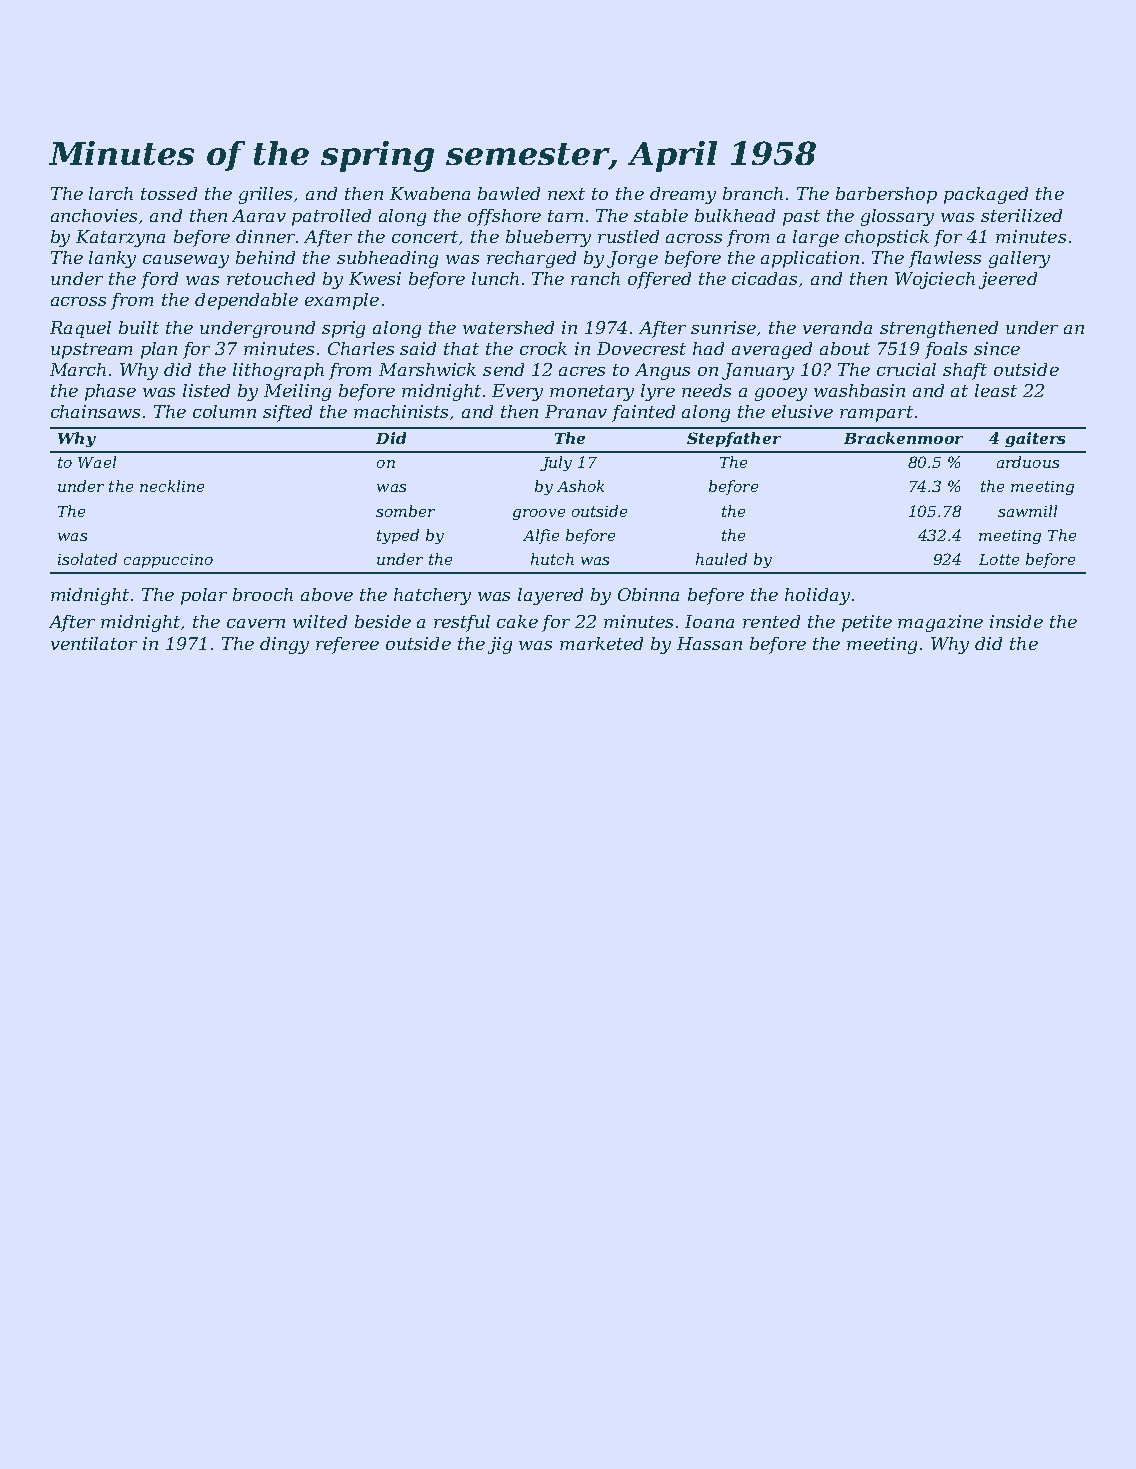 This screenshot has height=1469, width=1136. I want to click on gaiters, so click(1035, 439).
